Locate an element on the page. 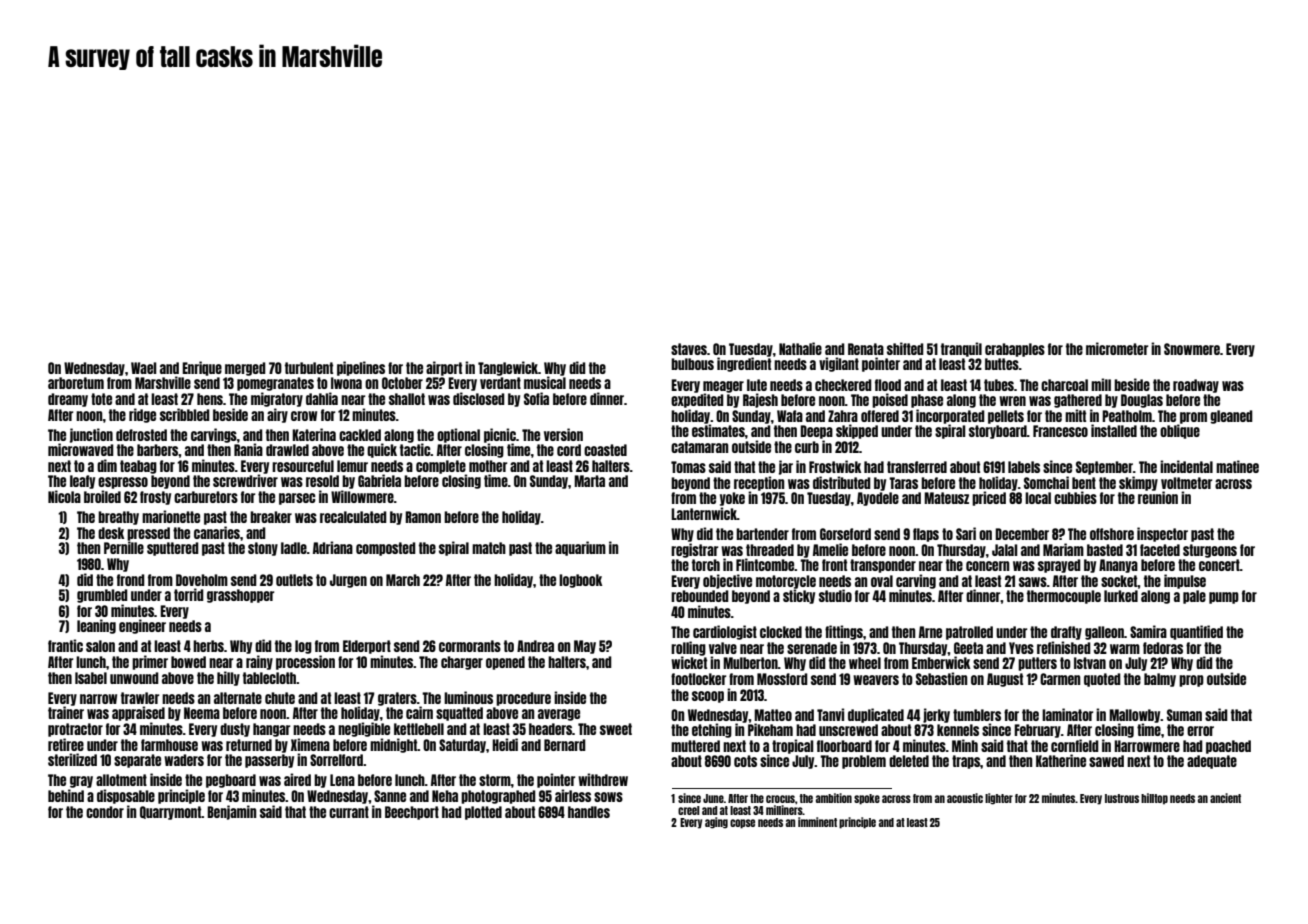 This page has height=924, width=1308. Snowmere is located at coordinates (1192, 349).
